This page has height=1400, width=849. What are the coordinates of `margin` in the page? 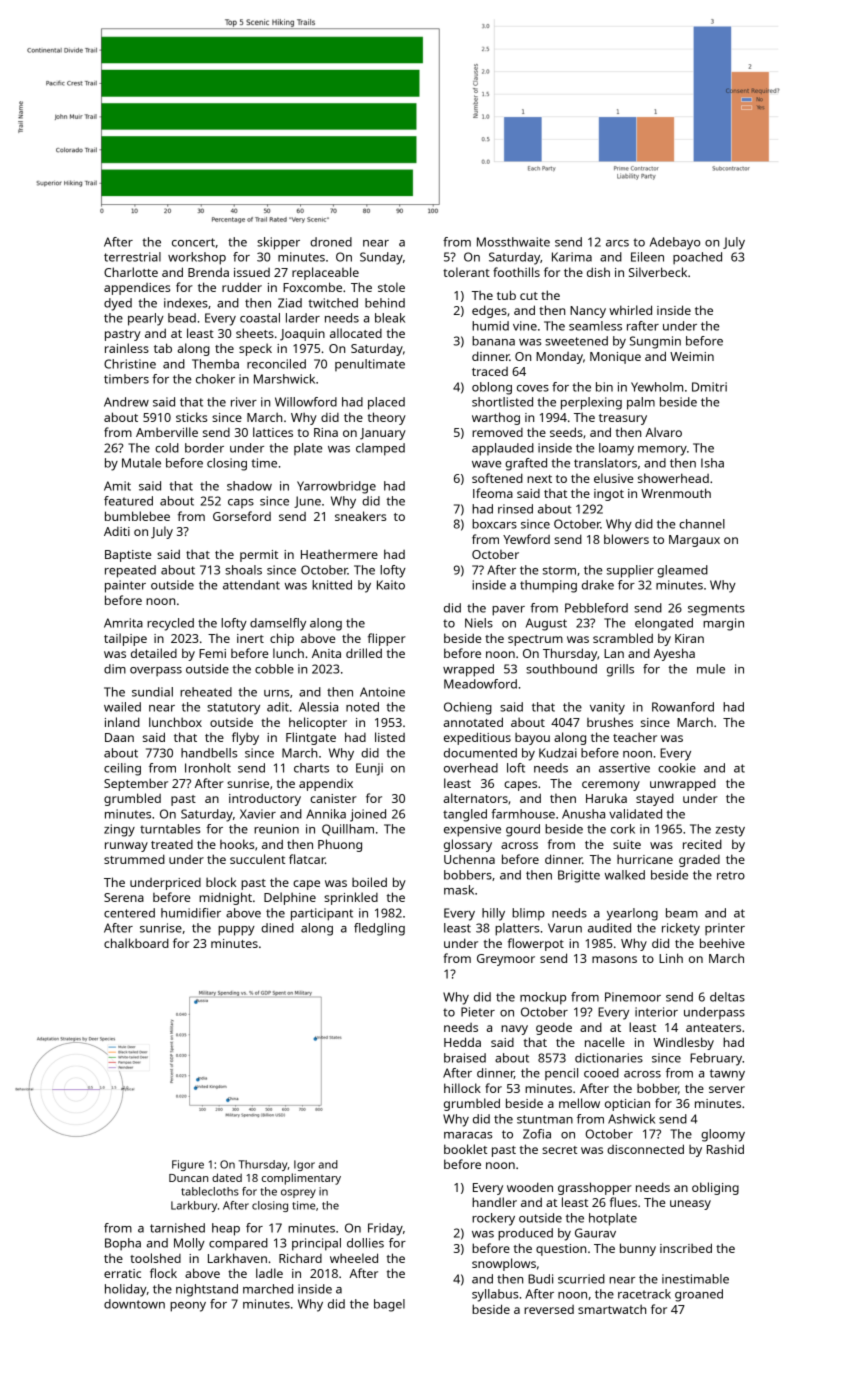 It's located at (723, 624).
